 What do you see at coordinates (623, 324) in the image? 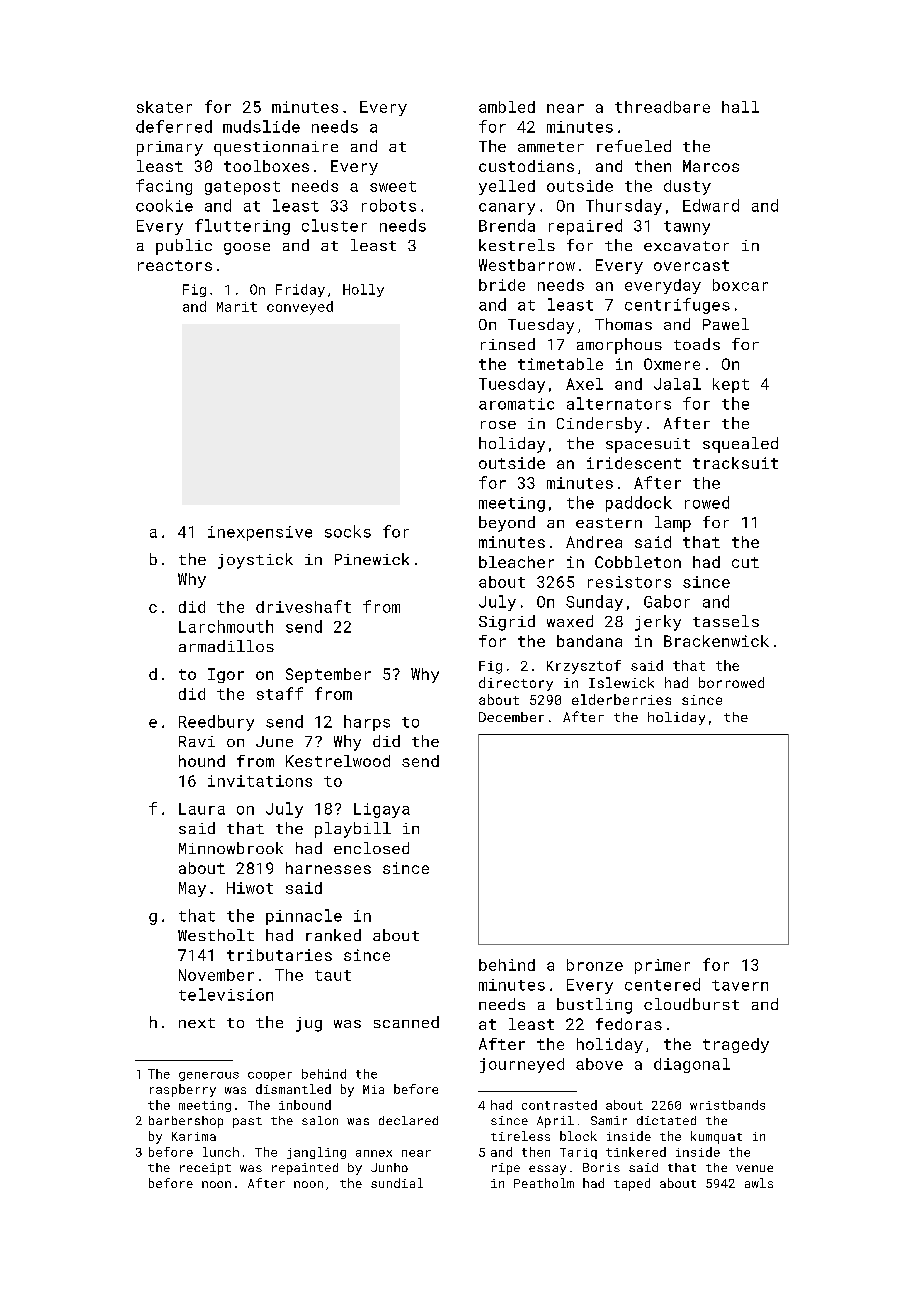
I see `Thomas` at bounding box center [623, 324].
